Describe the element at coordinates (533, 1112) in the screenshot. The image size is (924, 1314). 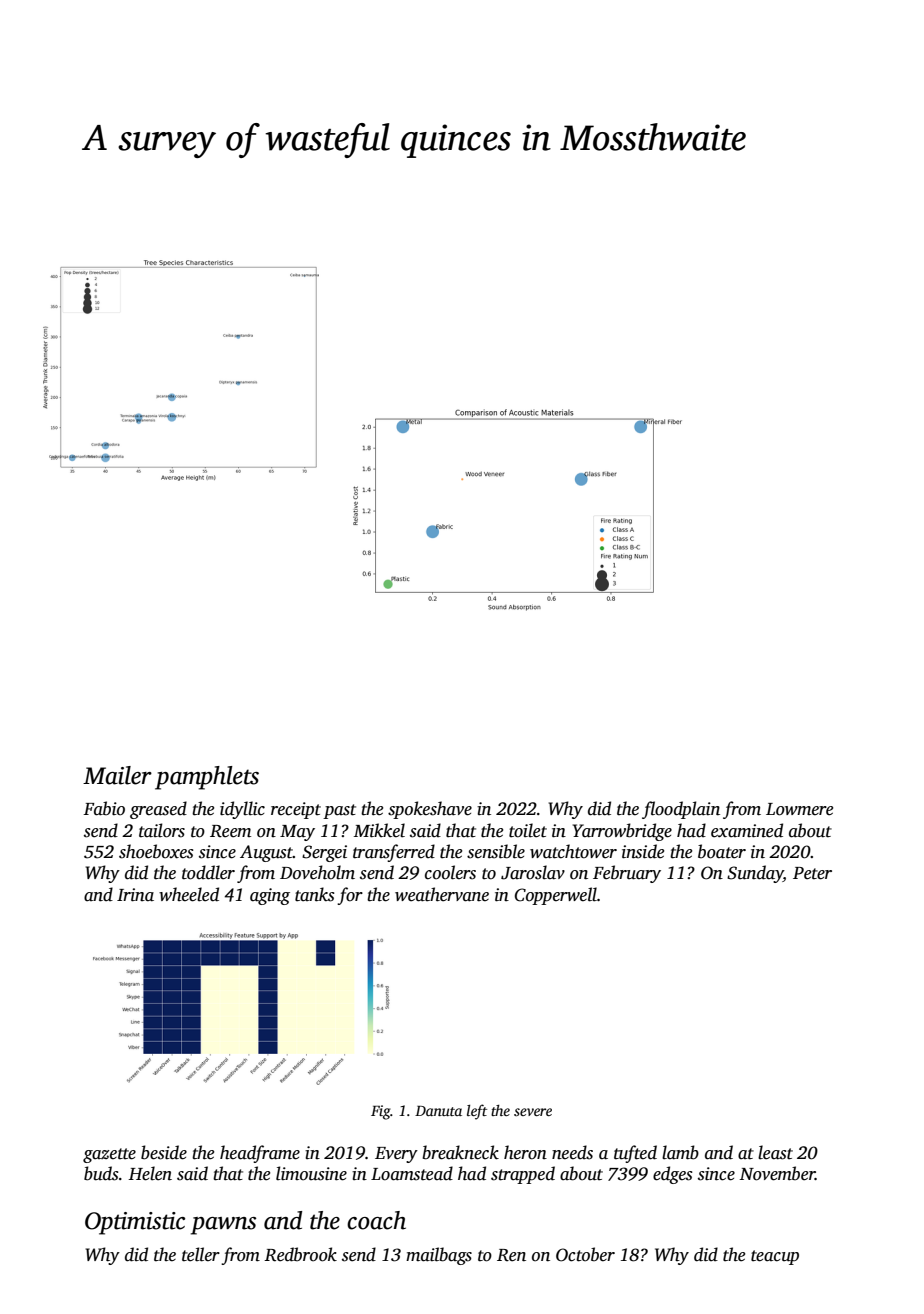
I see `severe` at that location.
